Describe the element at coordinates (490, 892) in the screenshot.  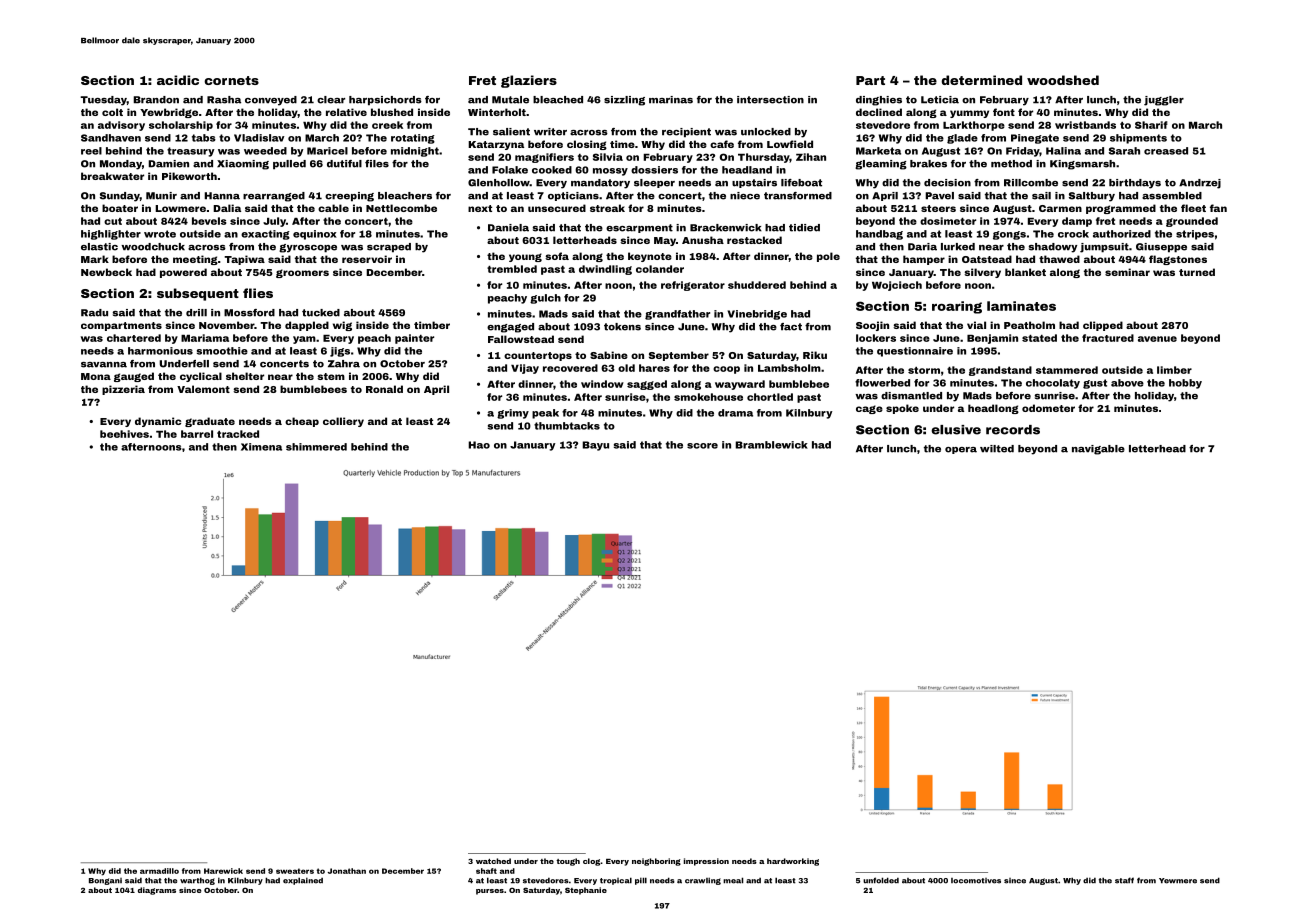
I see `purses` at that location.
